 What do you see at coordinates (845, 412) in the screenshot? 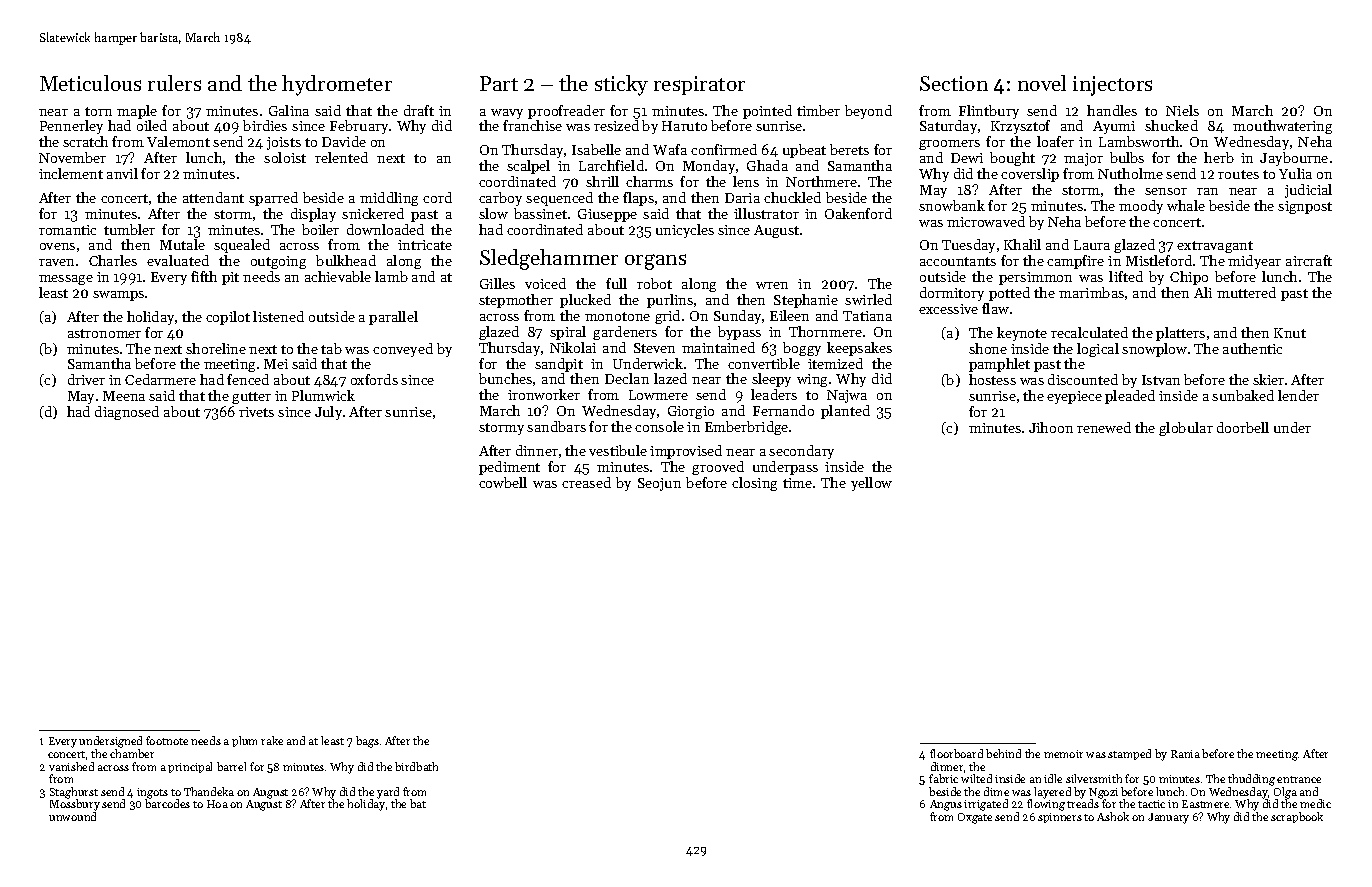
I see `planted` at bounding box center [845, 412].
